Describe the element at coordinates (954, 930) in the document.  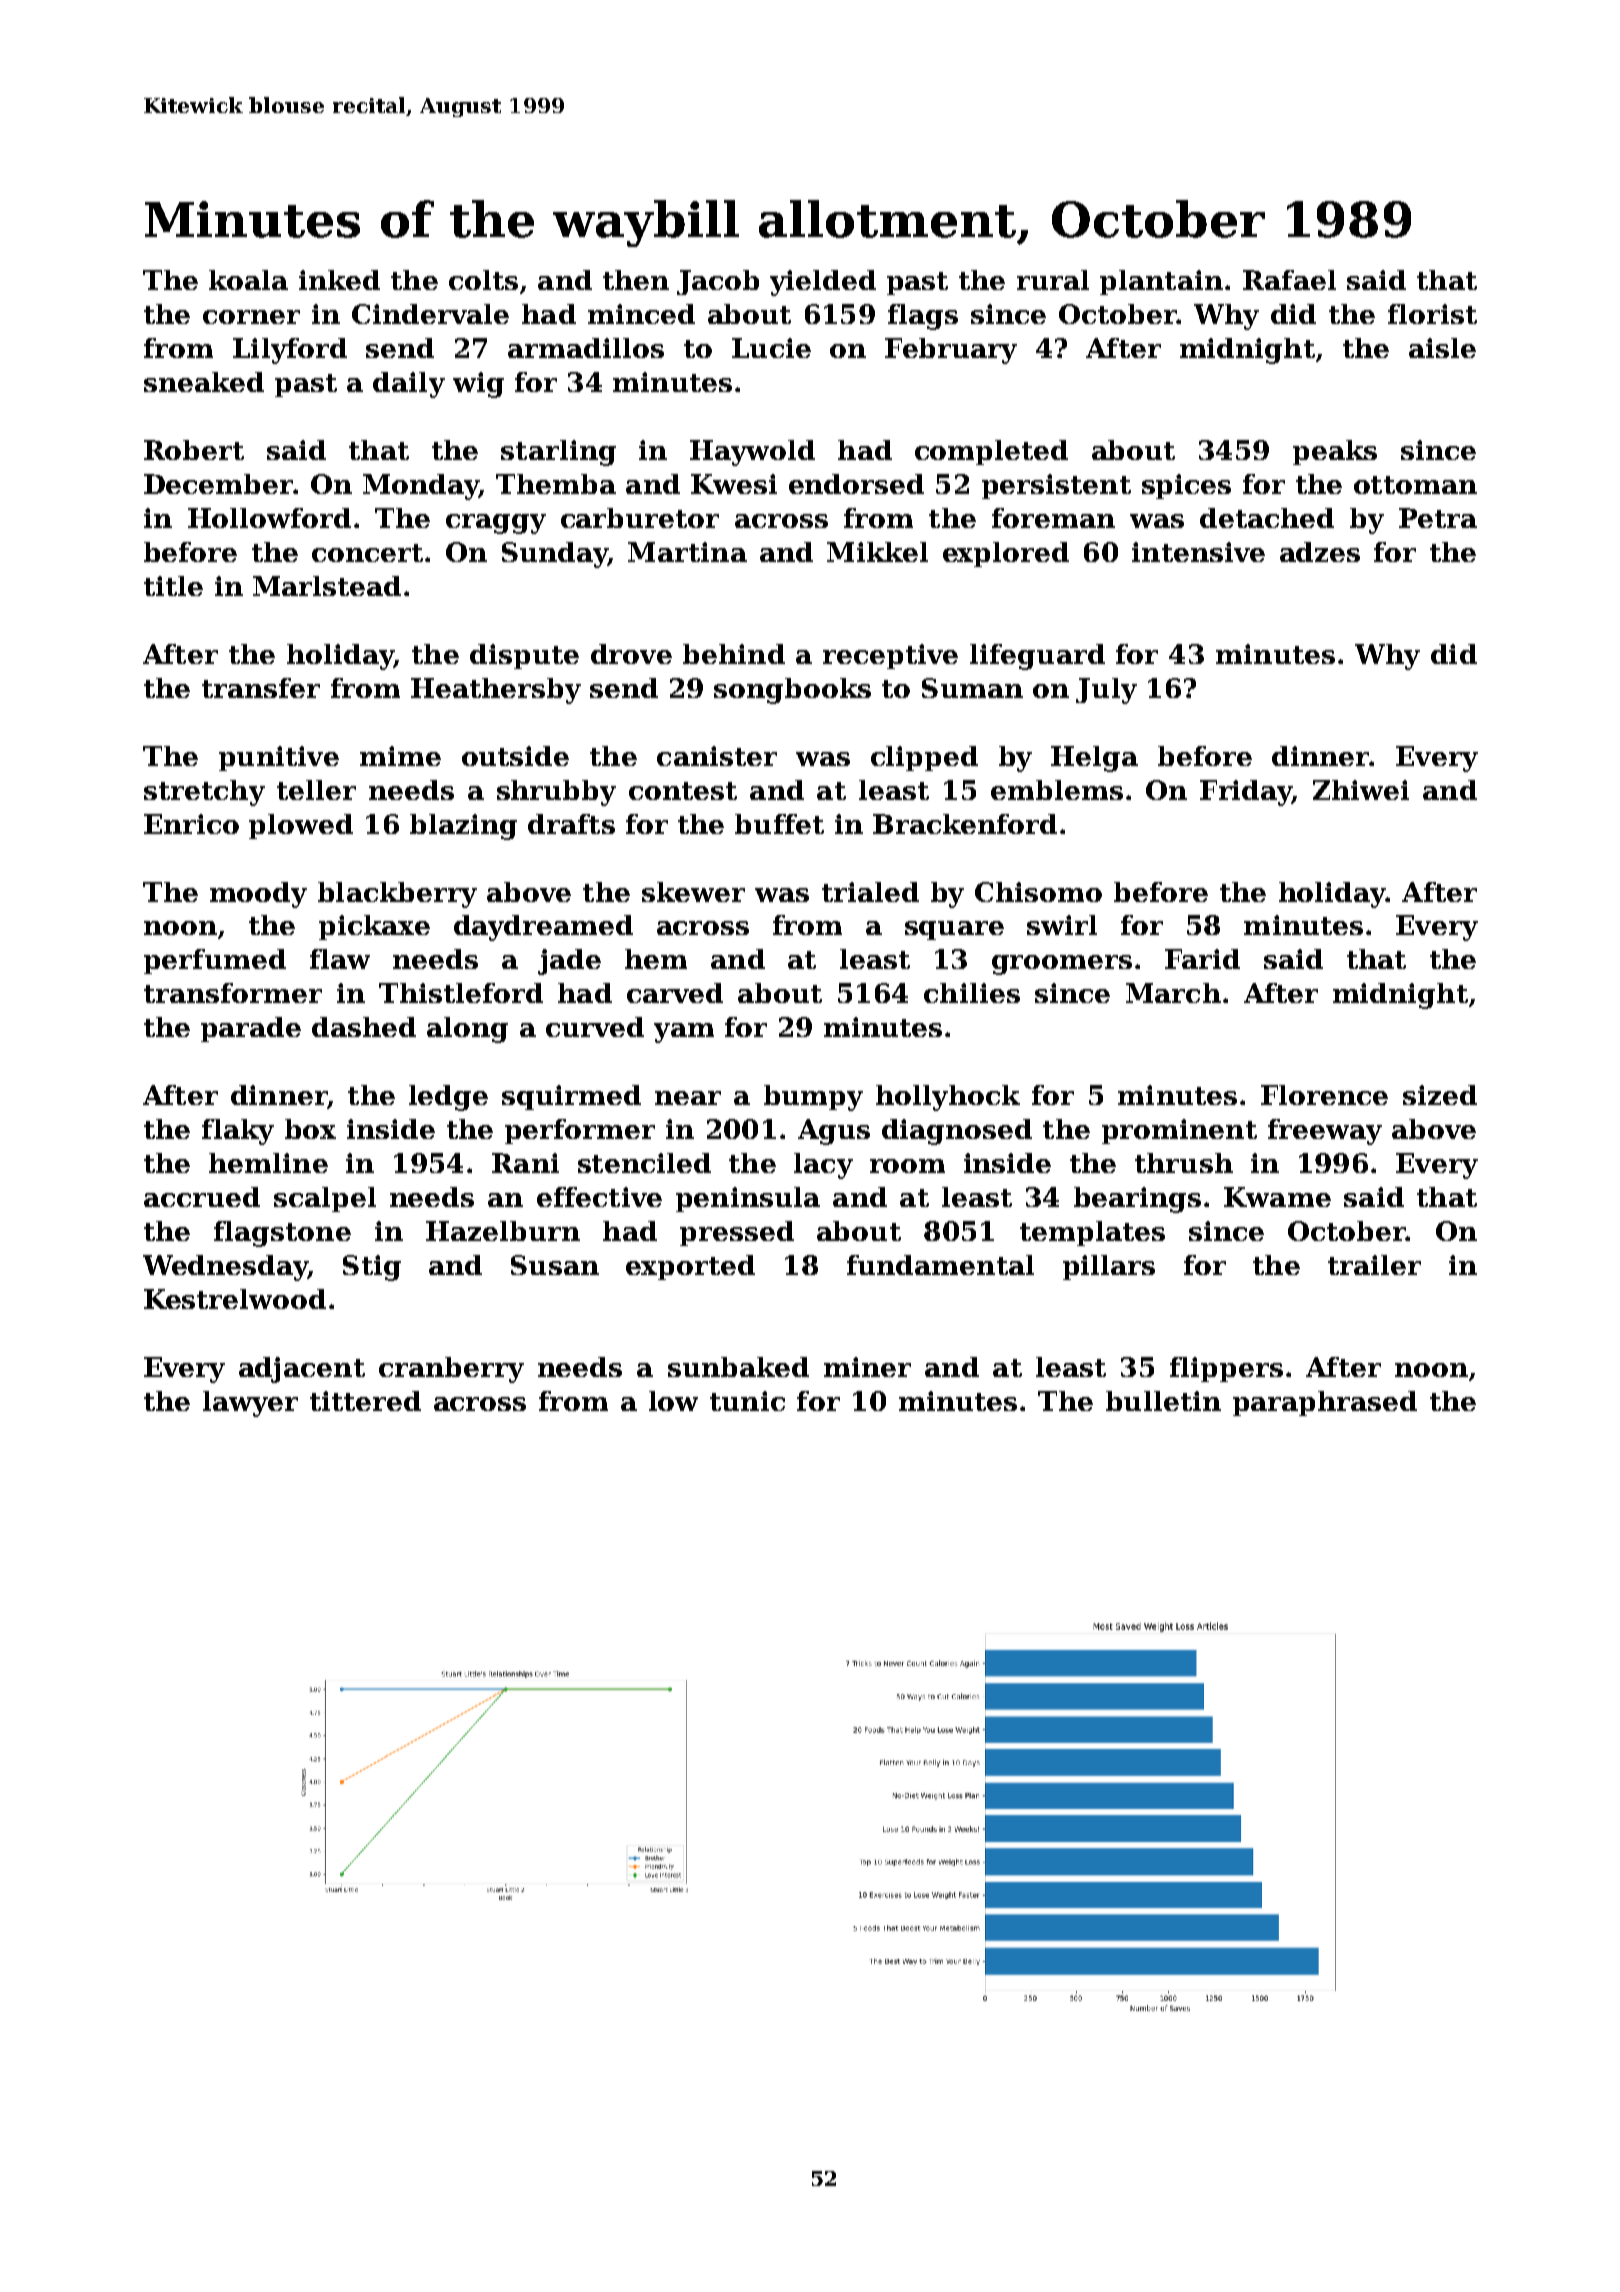
I see `square` at that location.
